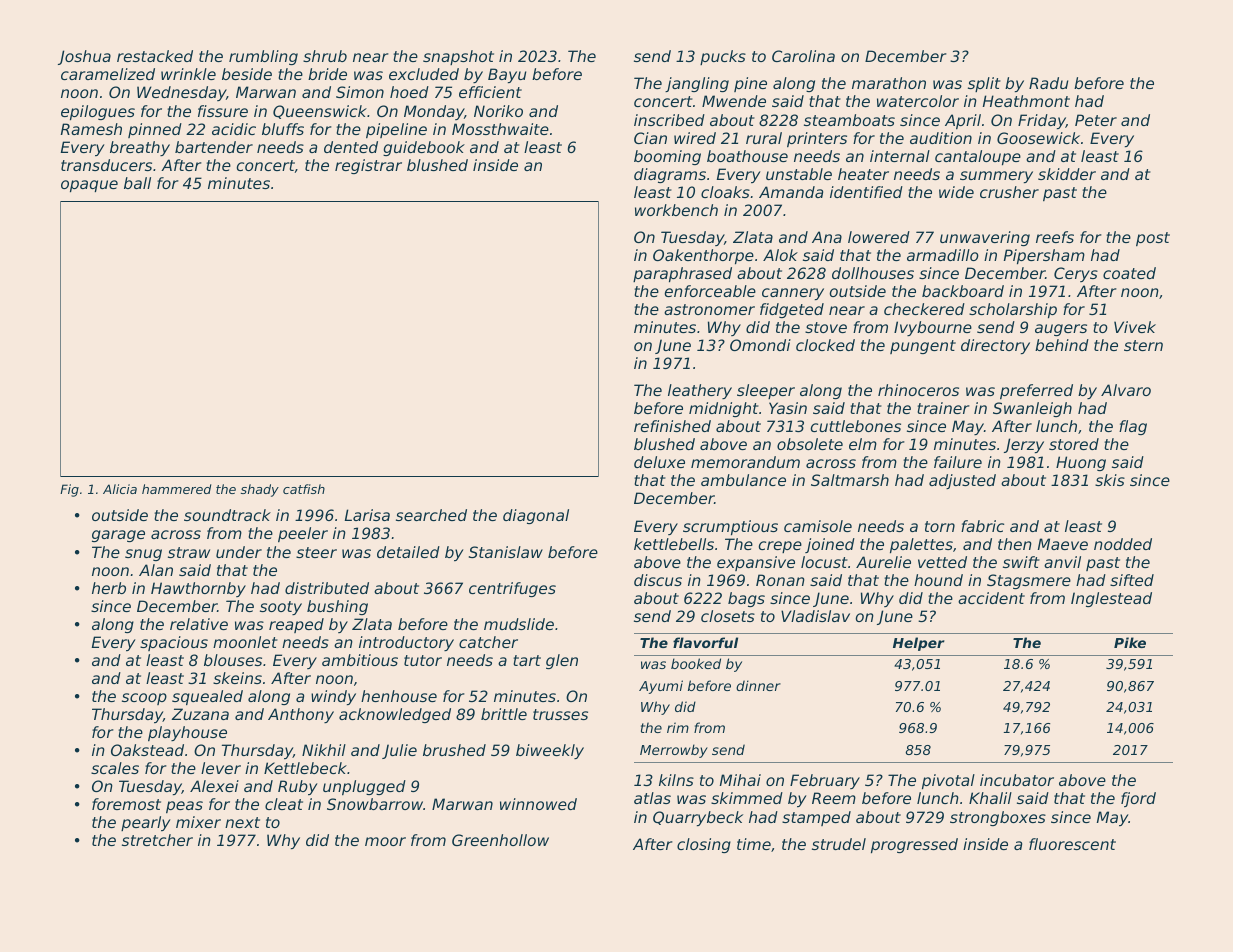 Image resolution: width=1233 pixels, height=952 pixels. I want to click on incubator, so click(1017, 780).
